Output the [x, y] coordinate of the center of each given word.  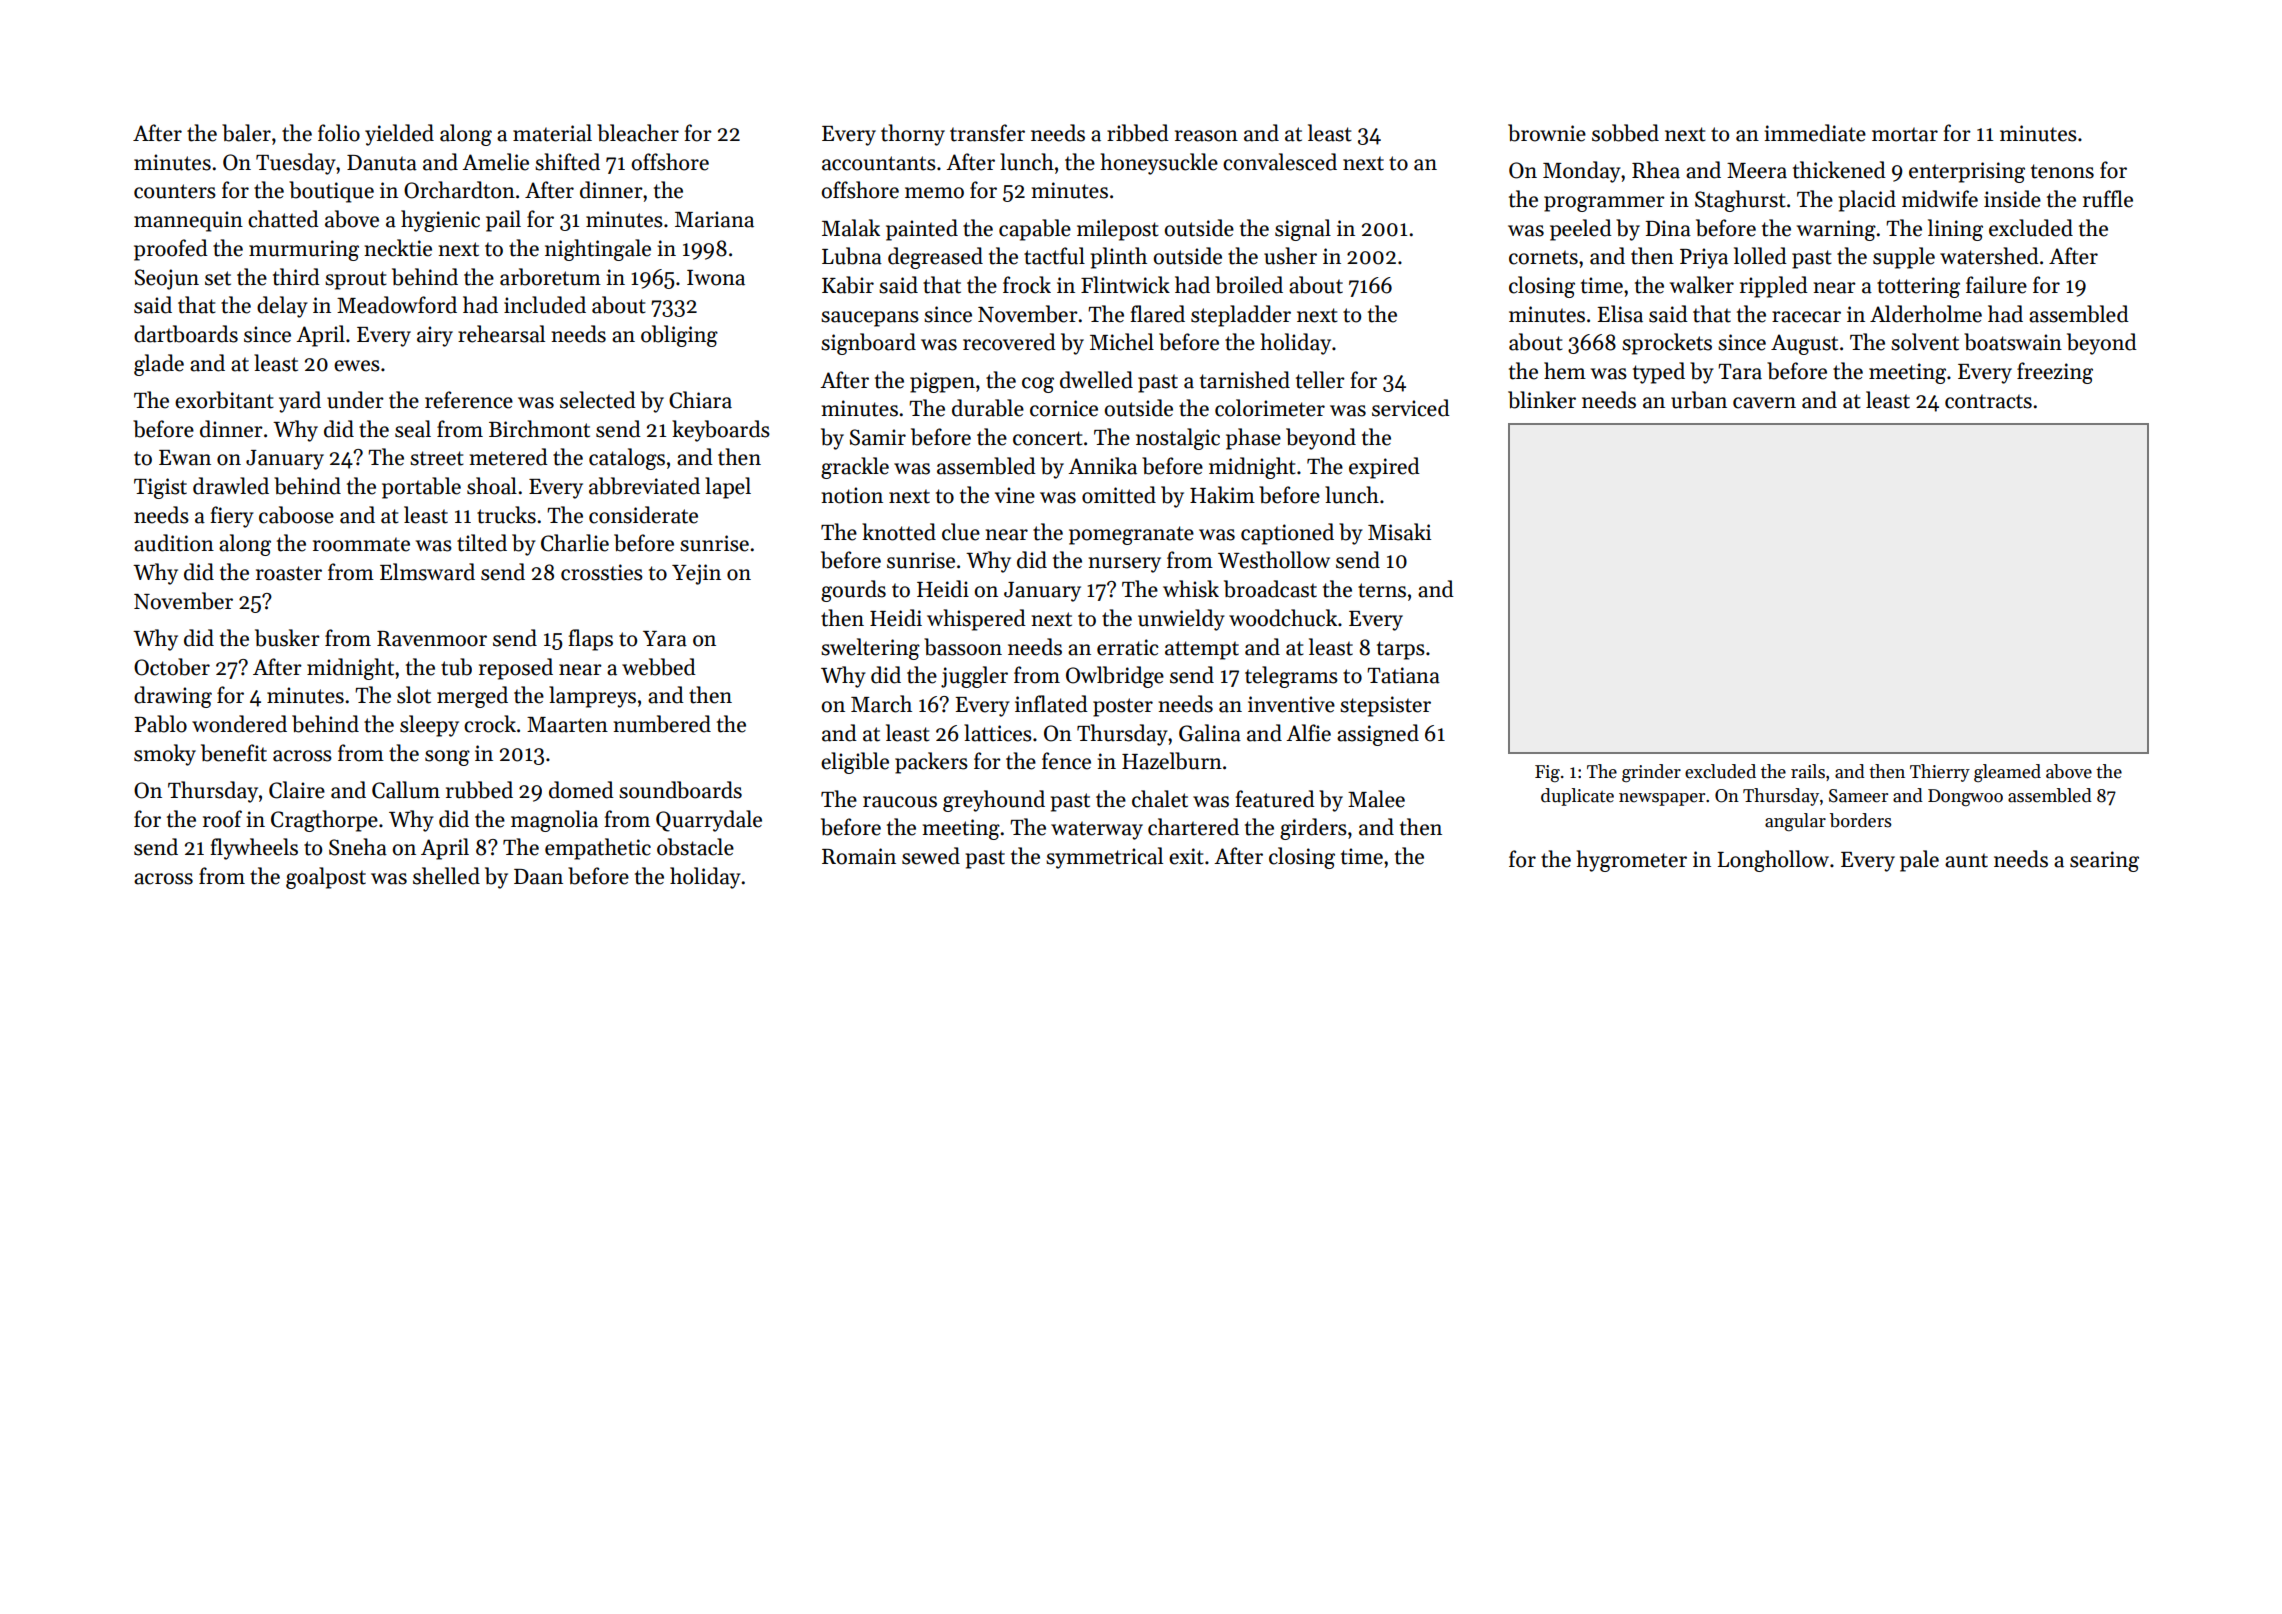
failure [1996, 285]
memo [934, 193]
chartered [1193, 827]
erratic [1127, 647]
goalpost [326, 878]
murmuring [304, 250]
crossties [602, 572]
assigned [1378, 735]
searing [2104, 861]
